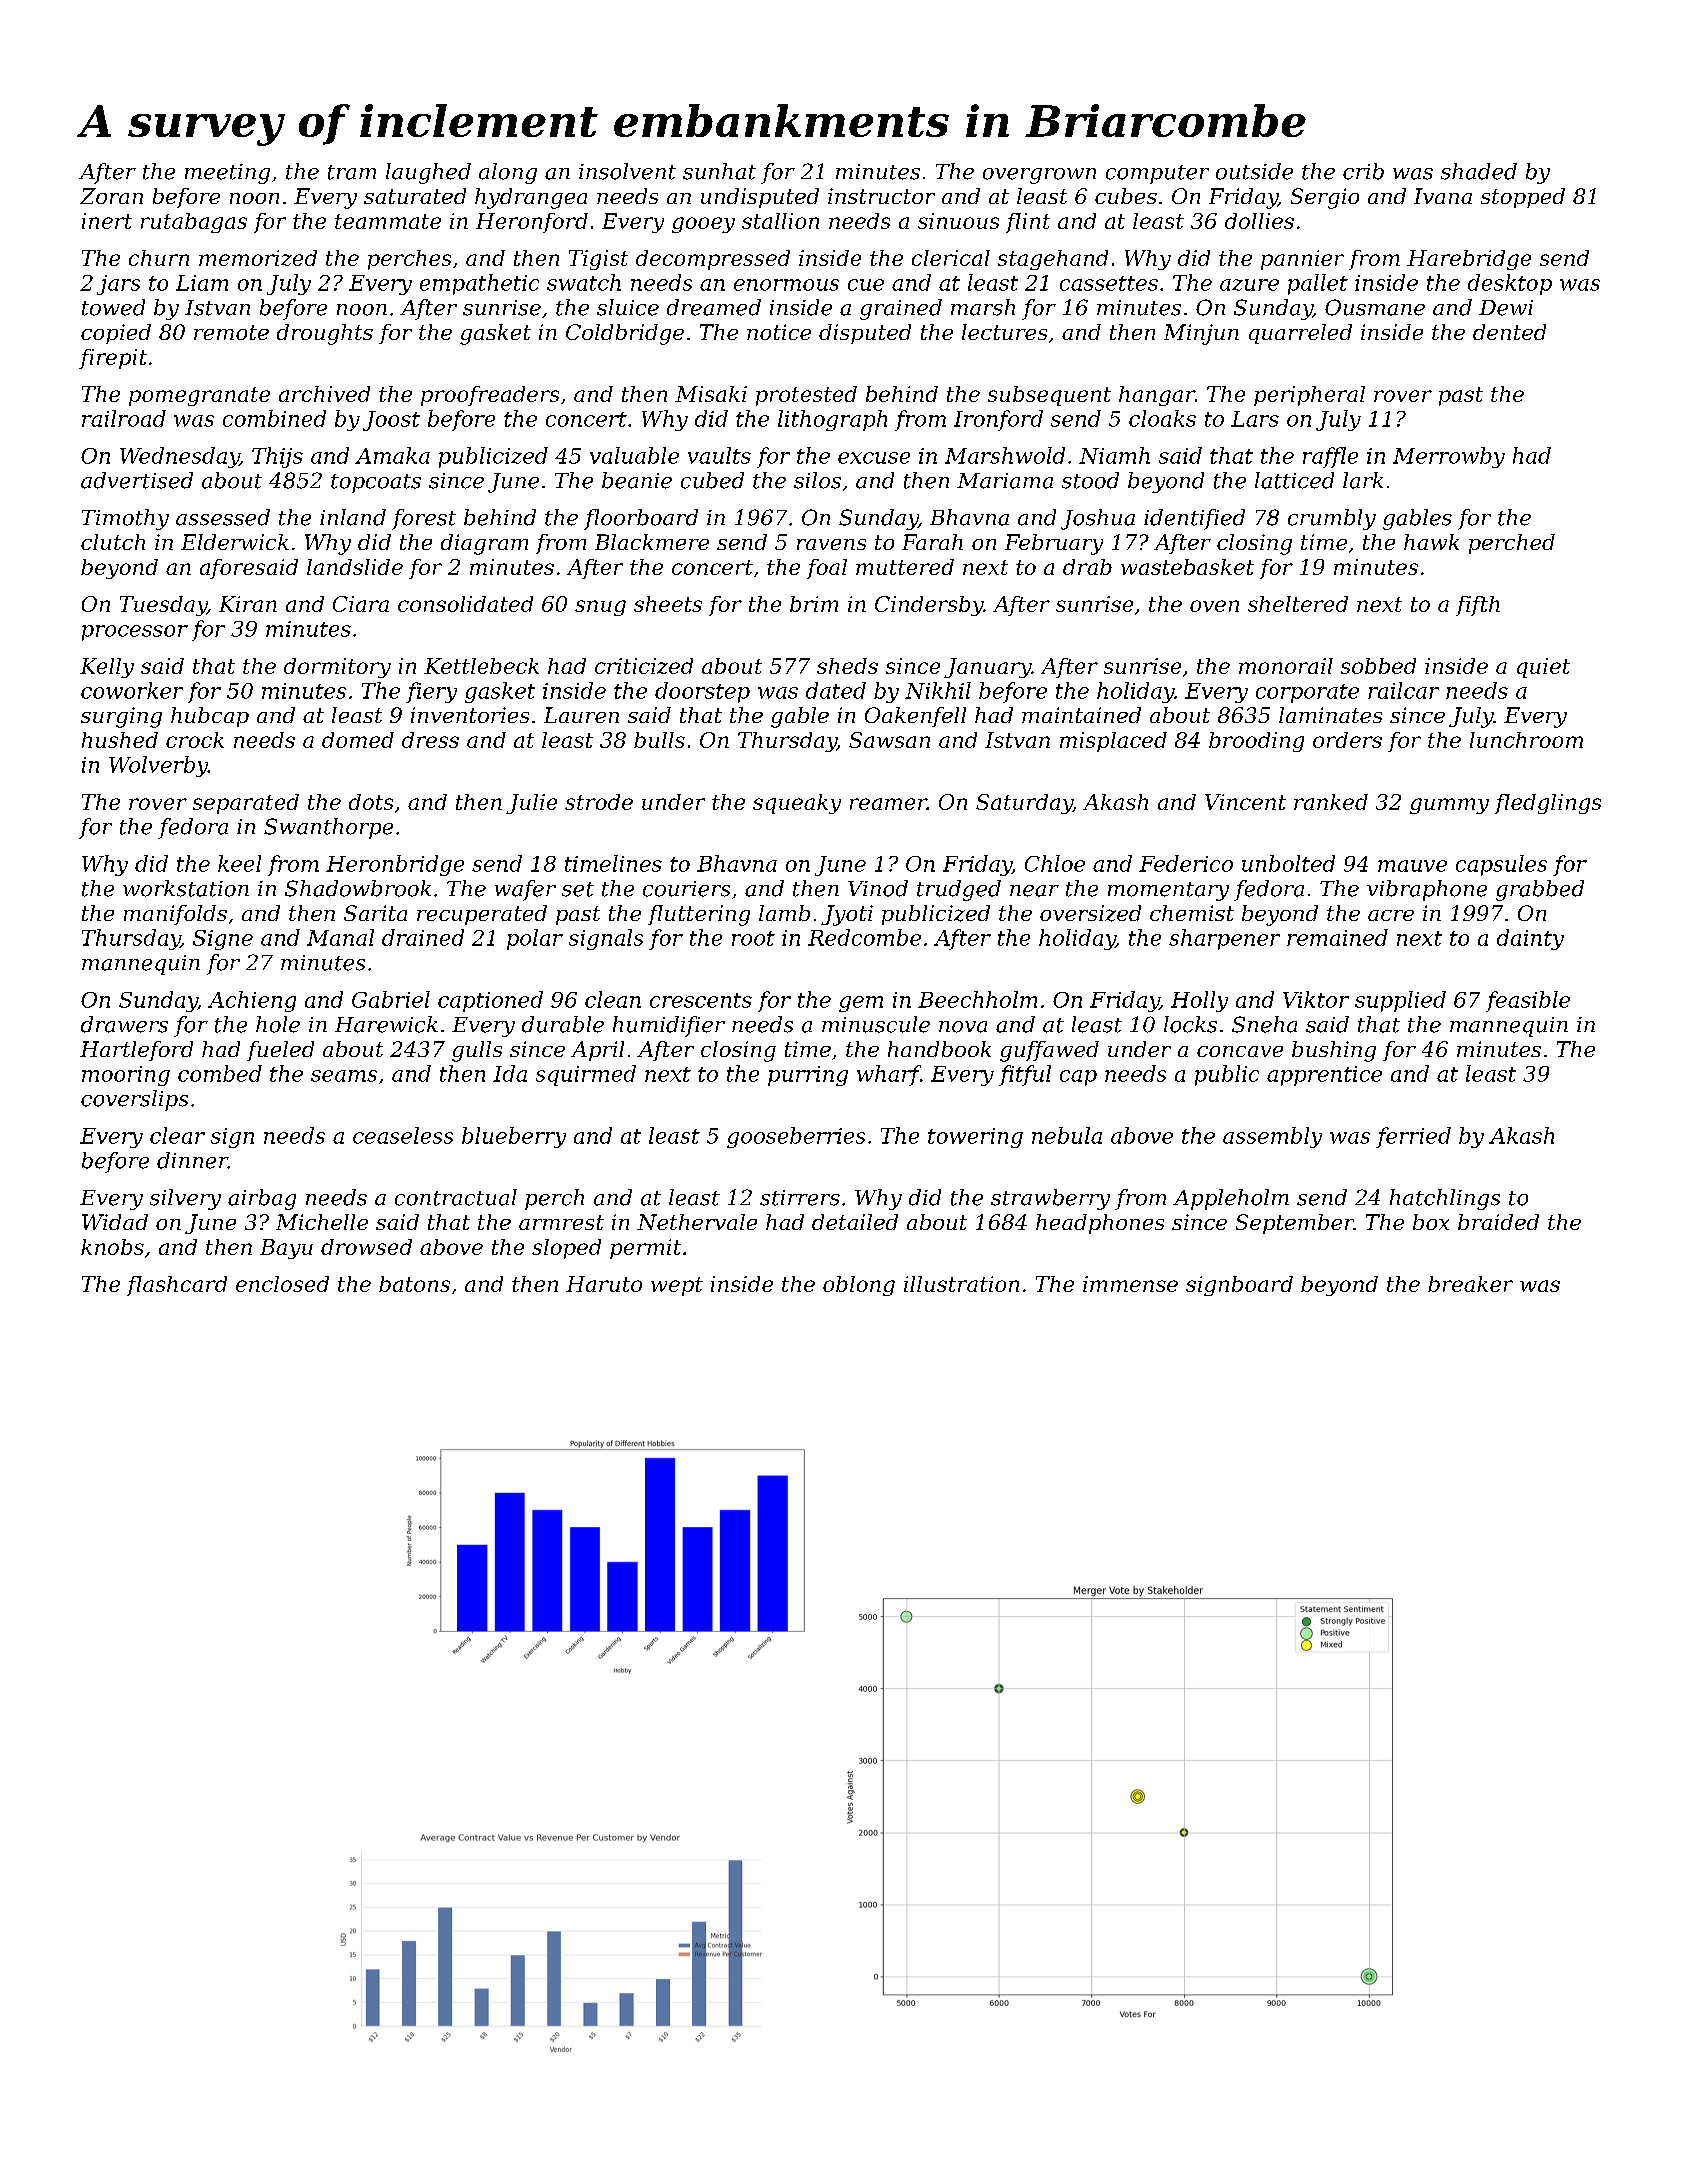 The image size is (1683, 2178). I want to click on overgrown, so click(1039, 176).
